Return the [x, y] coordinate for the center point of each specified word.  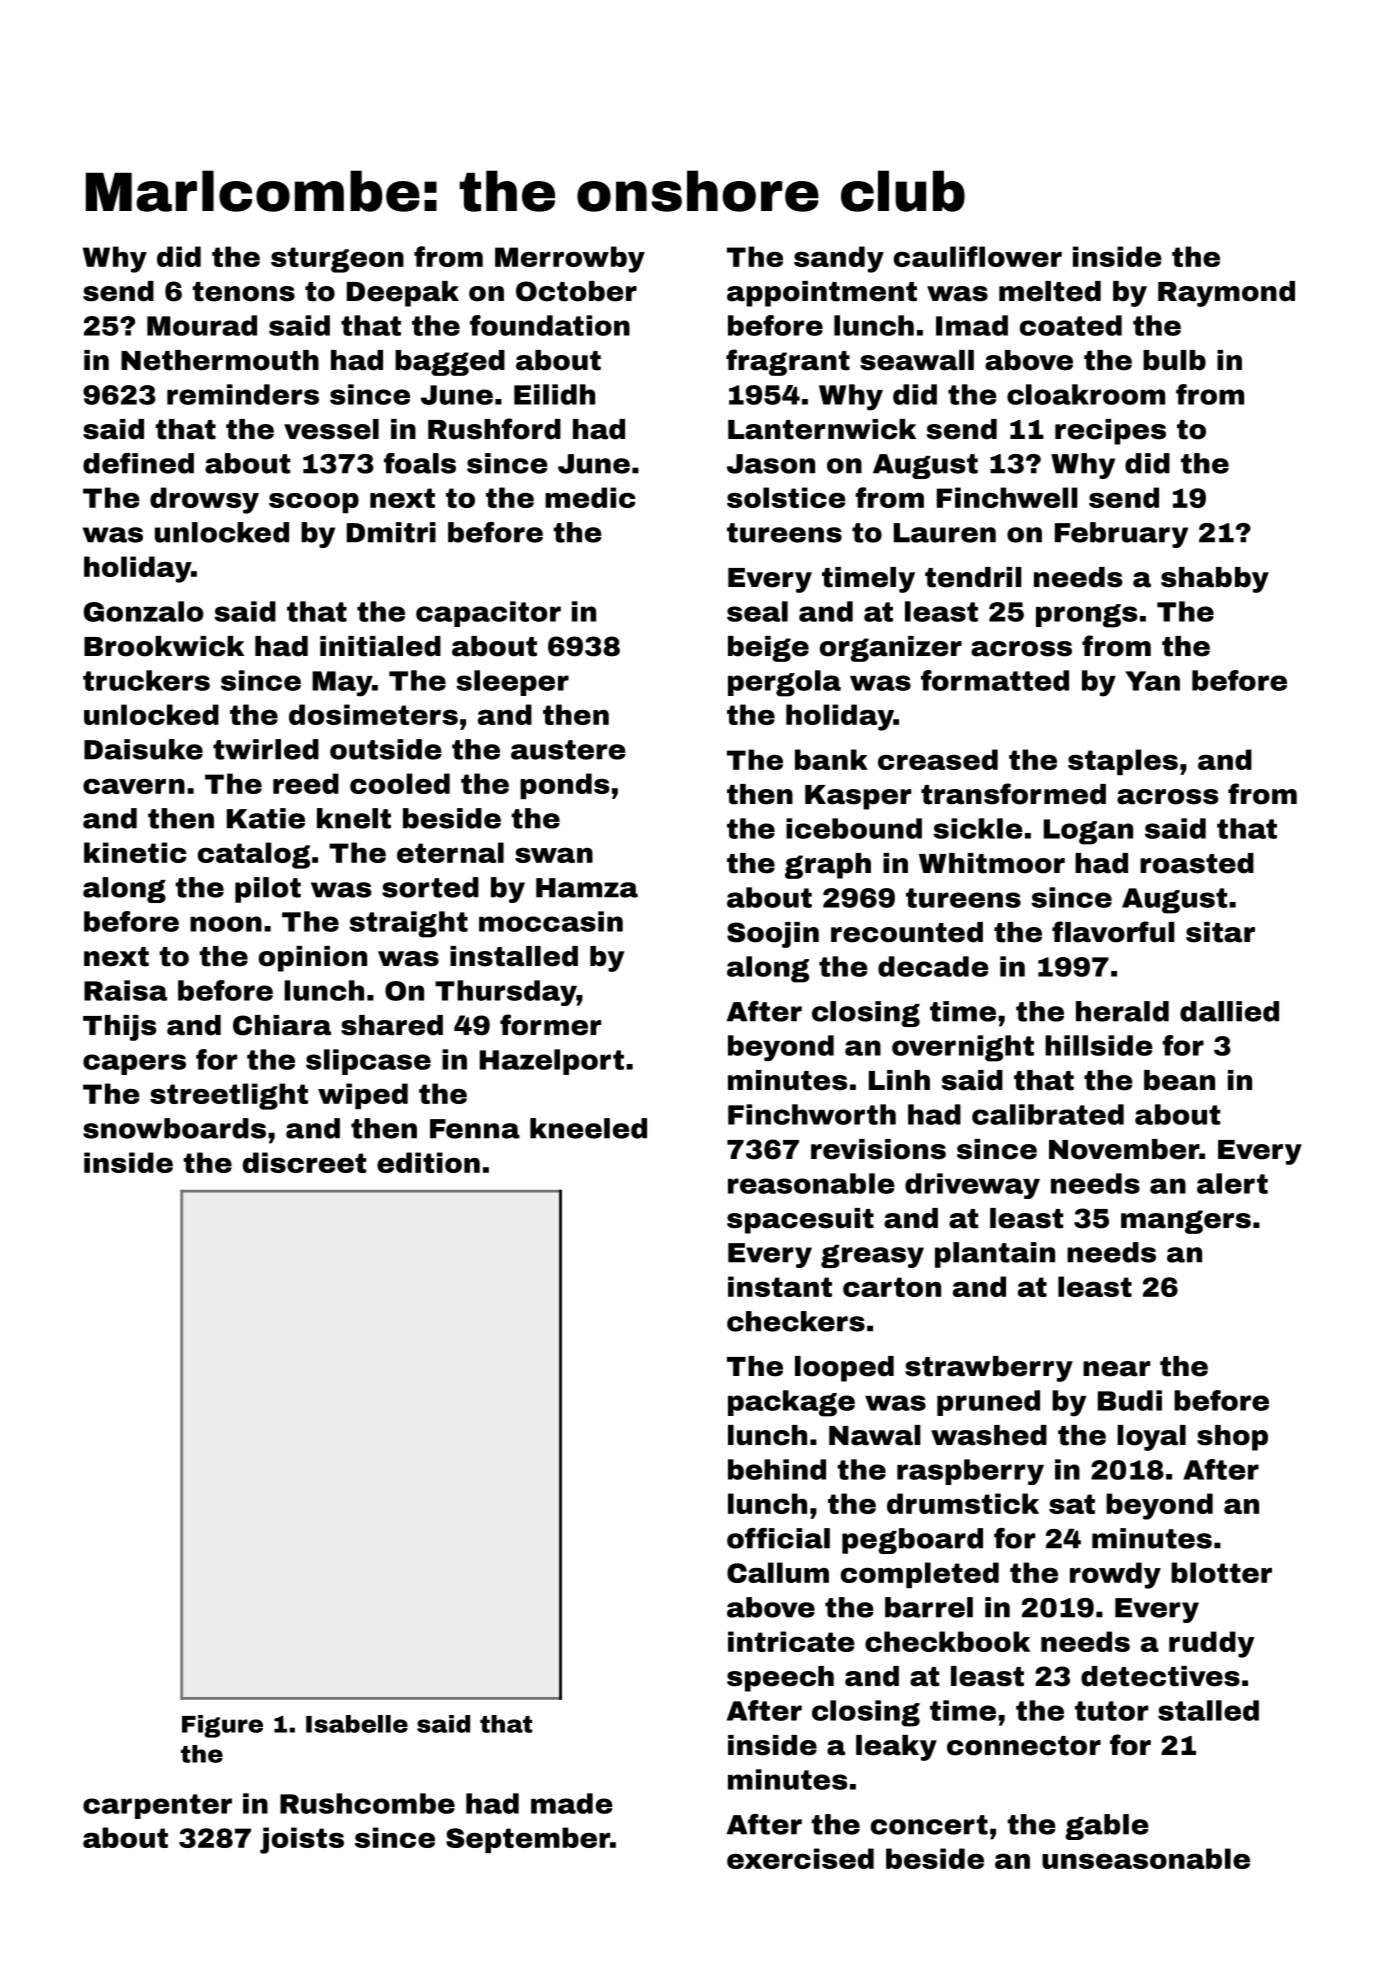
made [572, 1803]
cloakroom [1086, 394]
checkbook [947, 1641]
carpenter [157, 1806]
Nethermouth [220, 360]
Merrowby [570, 259]
